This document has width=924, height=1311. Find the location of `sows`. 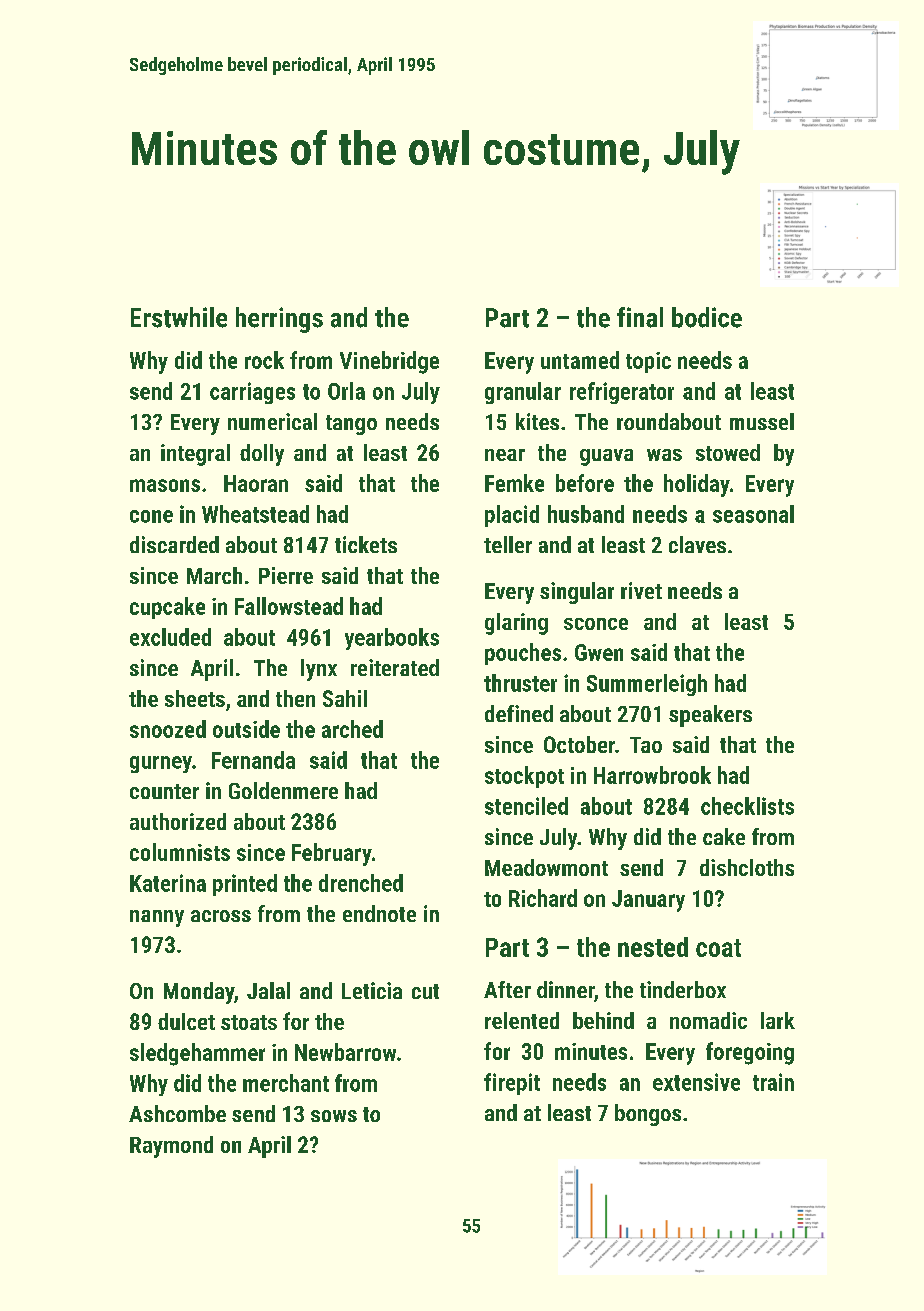

sows is located at coordinates (334, 1116).
